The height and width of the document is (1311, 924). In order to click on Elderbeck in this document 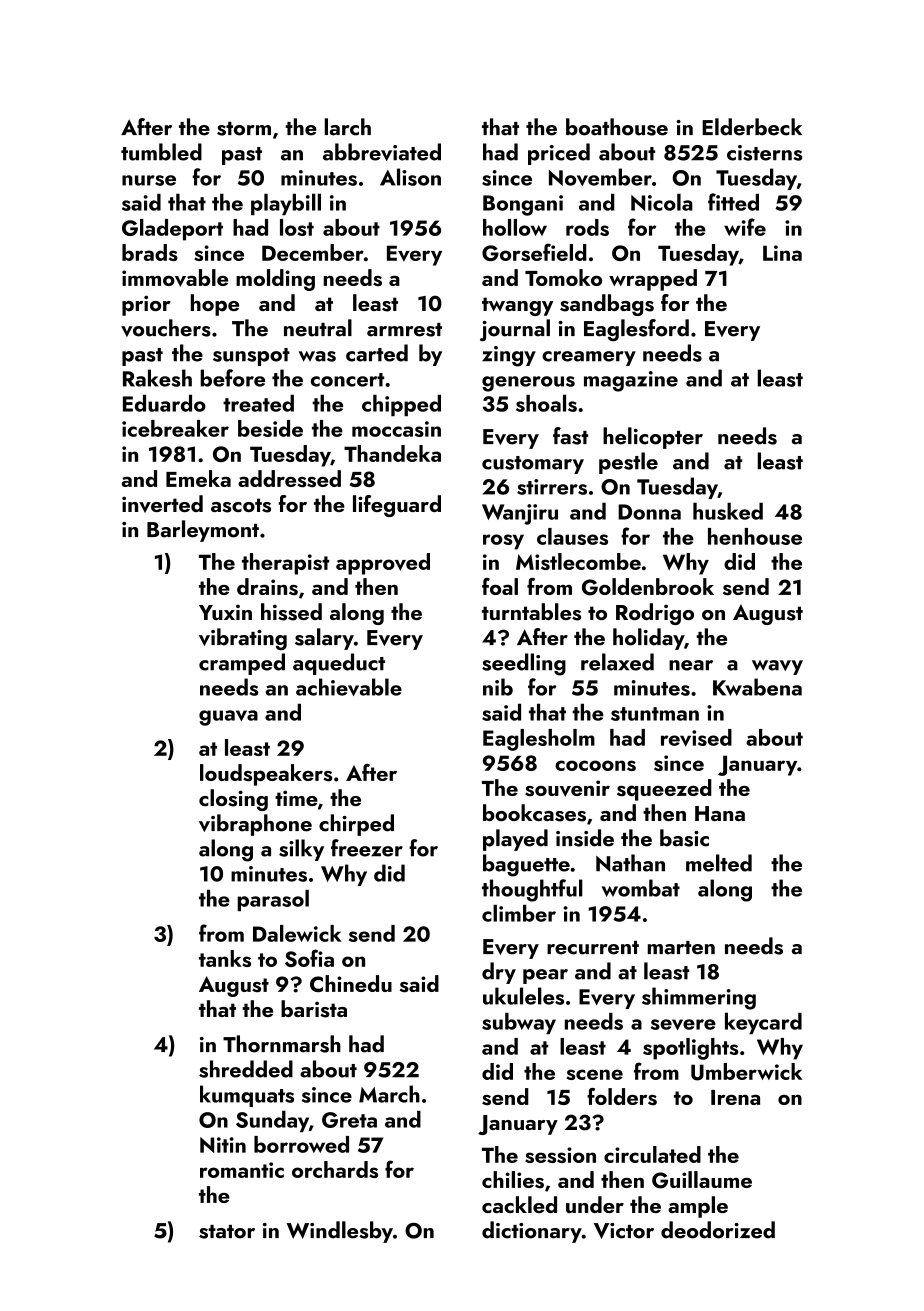, I will do `click(752, 127)`.
